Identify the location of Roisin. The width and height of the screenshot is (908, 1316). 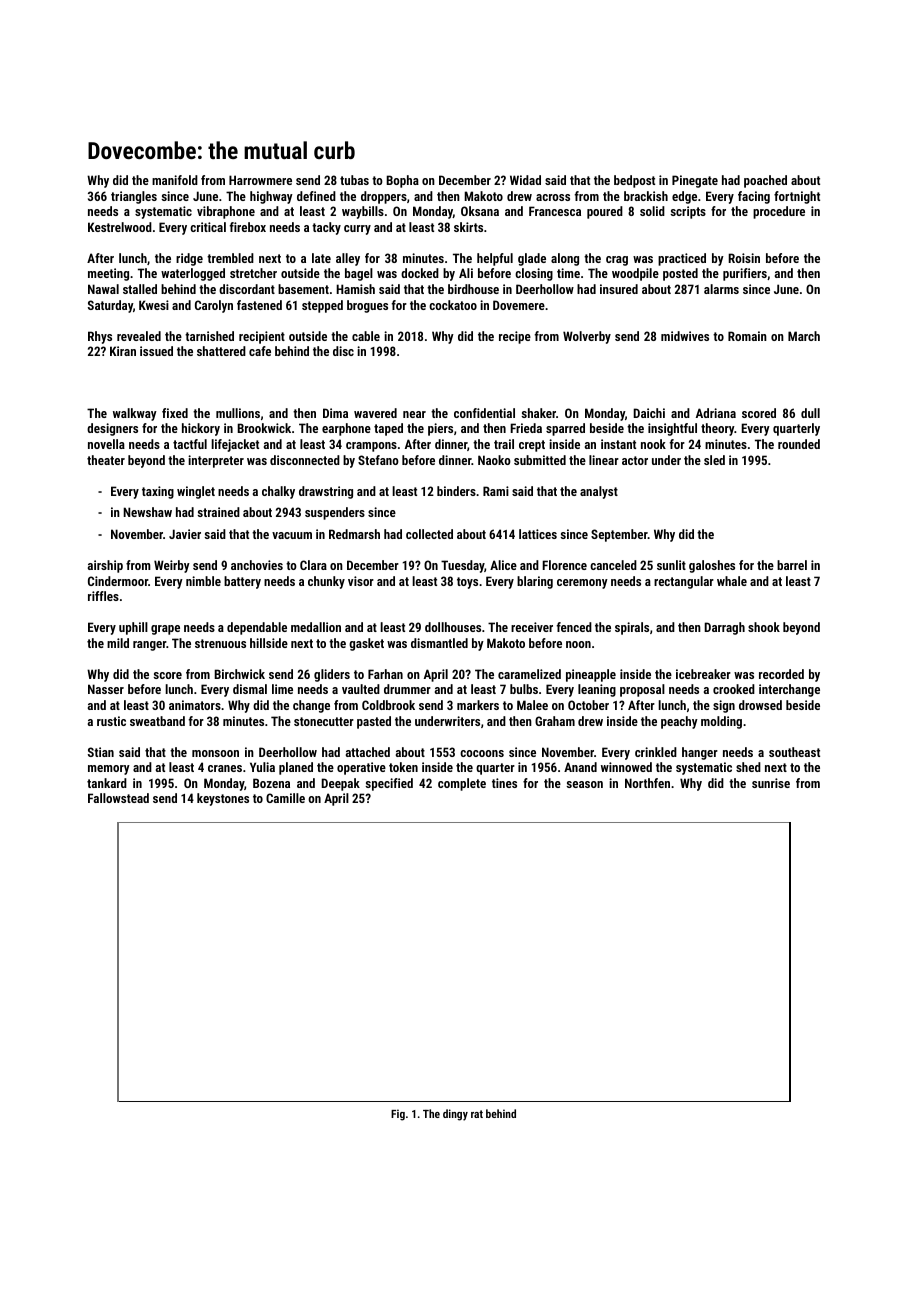
(744, 258).
